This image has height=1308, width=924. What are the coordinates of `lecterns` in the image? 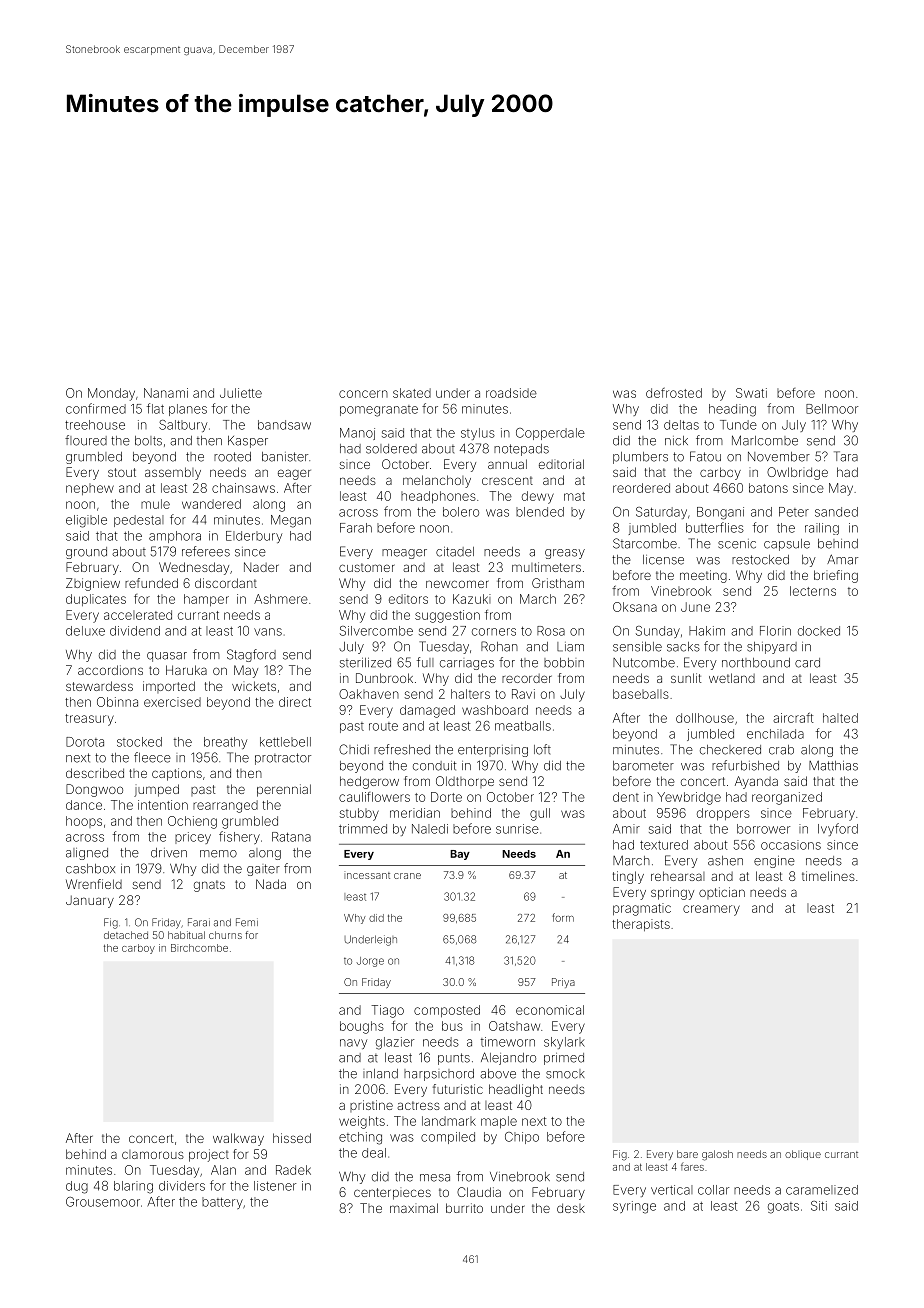 It's located at (813, 591).
